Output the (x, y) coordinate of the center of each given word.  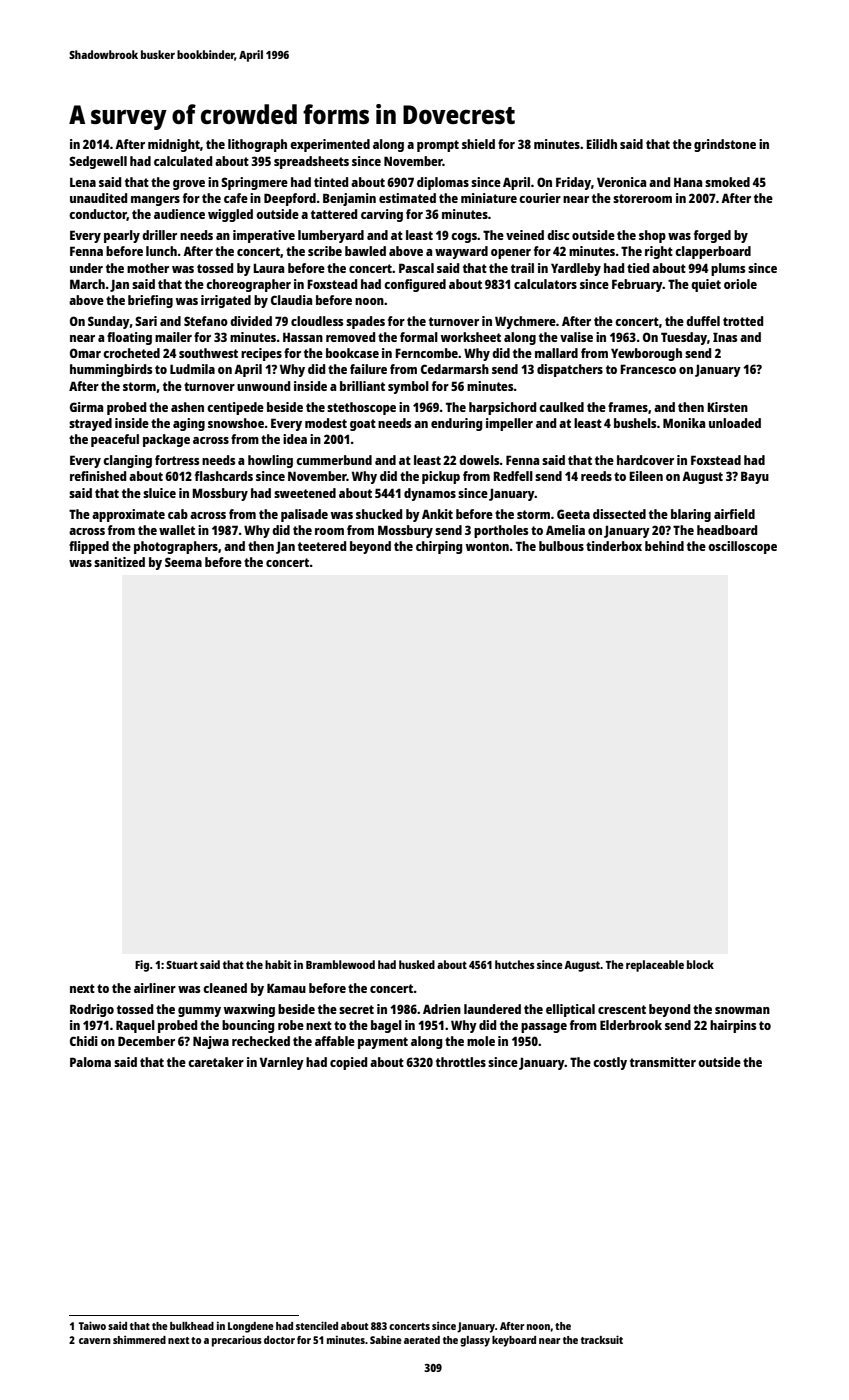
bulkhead (192, 1326)
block (700, 964)
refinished (98, 476)
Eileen (646, 476)
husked (417, 964)
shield (478, 144)
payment (383, 1043)
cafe (236, 198)
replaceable (655, 966)
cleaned (225, 988)
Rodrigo (92, 1010)
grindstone (725, 145)
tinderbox (614, 546)
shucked (379, 514)
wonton (487, 546)
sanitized (119, 562)
